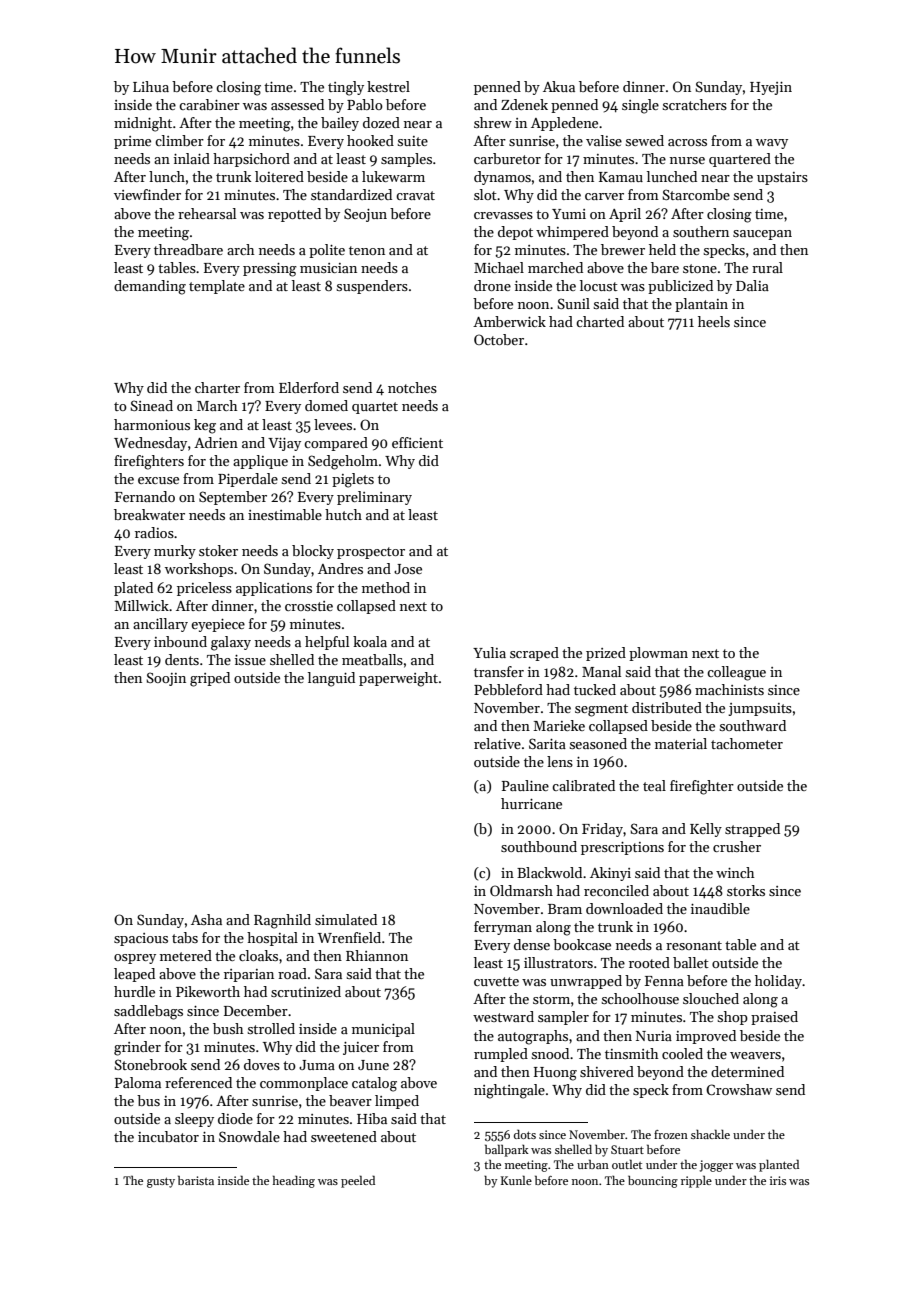 The height and width of the screenshot is (1308, 924). I want to click on suite, so click(413, 141).
